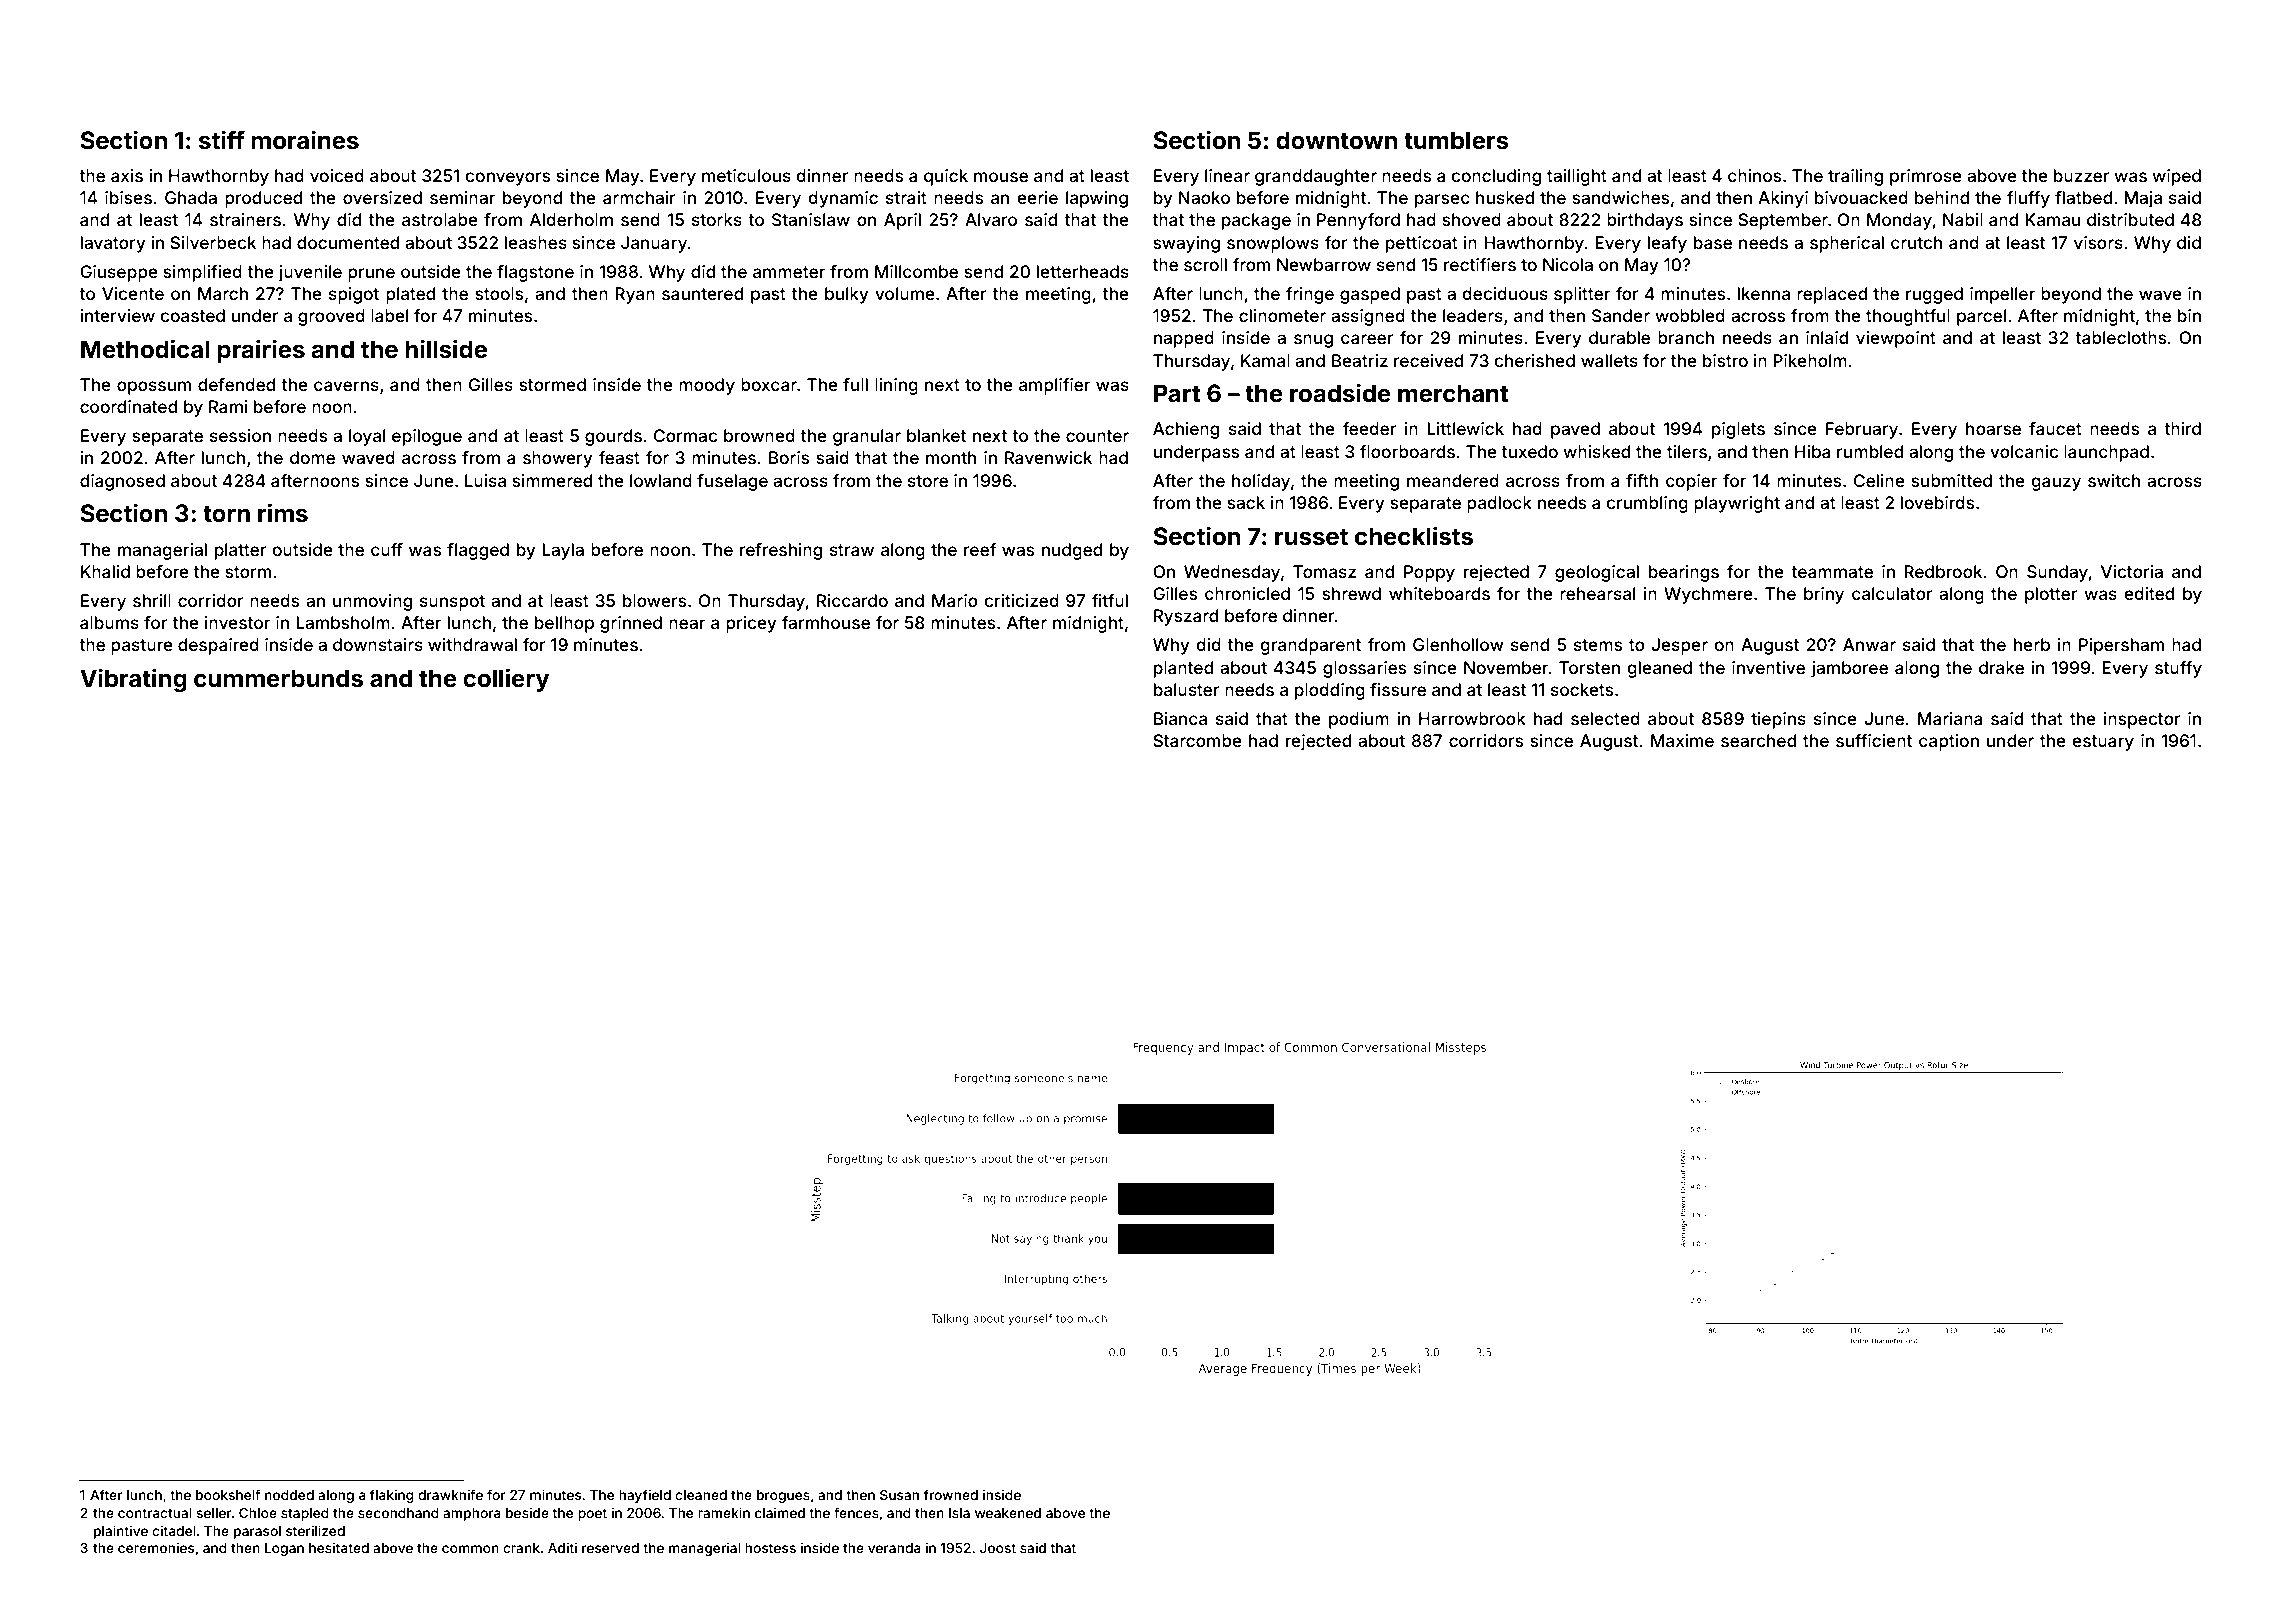 Image resolution: width=2282 pixels, height=1614 pixels. What do you see at coordinates (1861, 197) in the document?
I see `bivouacked` at bounding box center [1861, 197].
